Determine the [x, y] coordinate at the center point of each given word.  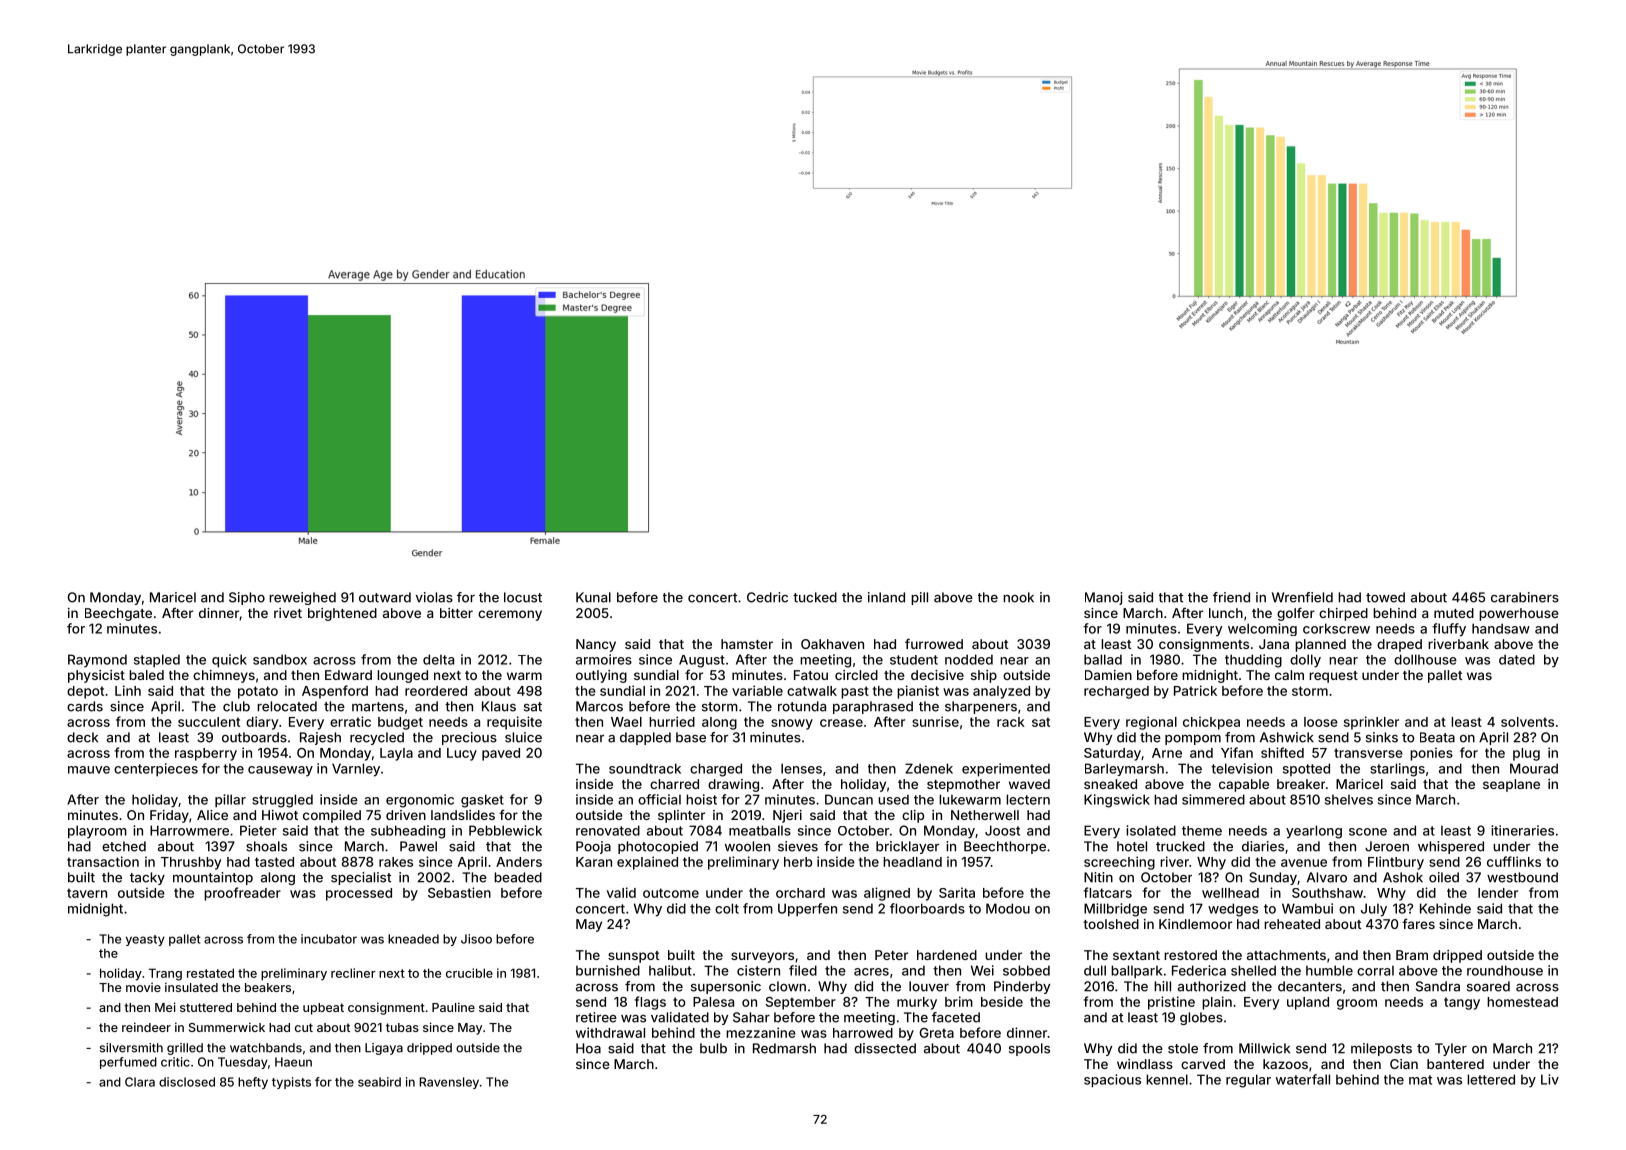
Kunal [593, 597]
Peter [891, 955]
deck [82, 737]
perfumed [128, 1063]
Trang [165, 974]
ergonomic [420, 801]
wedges [1233, 910]
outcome [671, 893]
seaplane [1511, 785]
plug [1526, 754]
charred [674, 784]
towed [1385, 597]
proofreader [242, 894]
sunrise [935, 721]
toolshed [1111, 924]
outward [385, 597]
